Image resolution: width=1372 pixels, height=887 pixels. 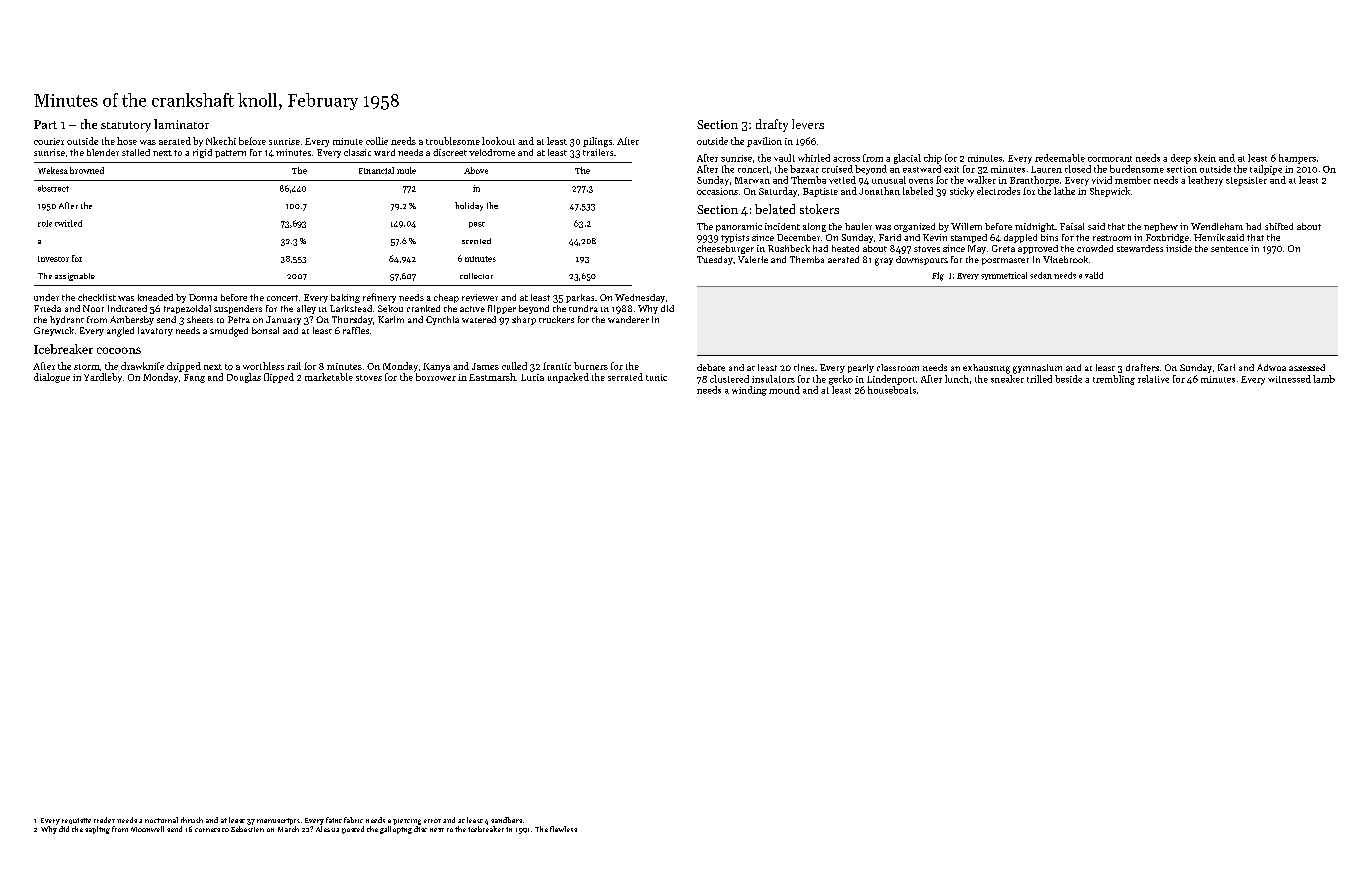 What do you see at coordinates (103, 378) in the image?
I see `Yardleby` at bounding box center [103, 378].
